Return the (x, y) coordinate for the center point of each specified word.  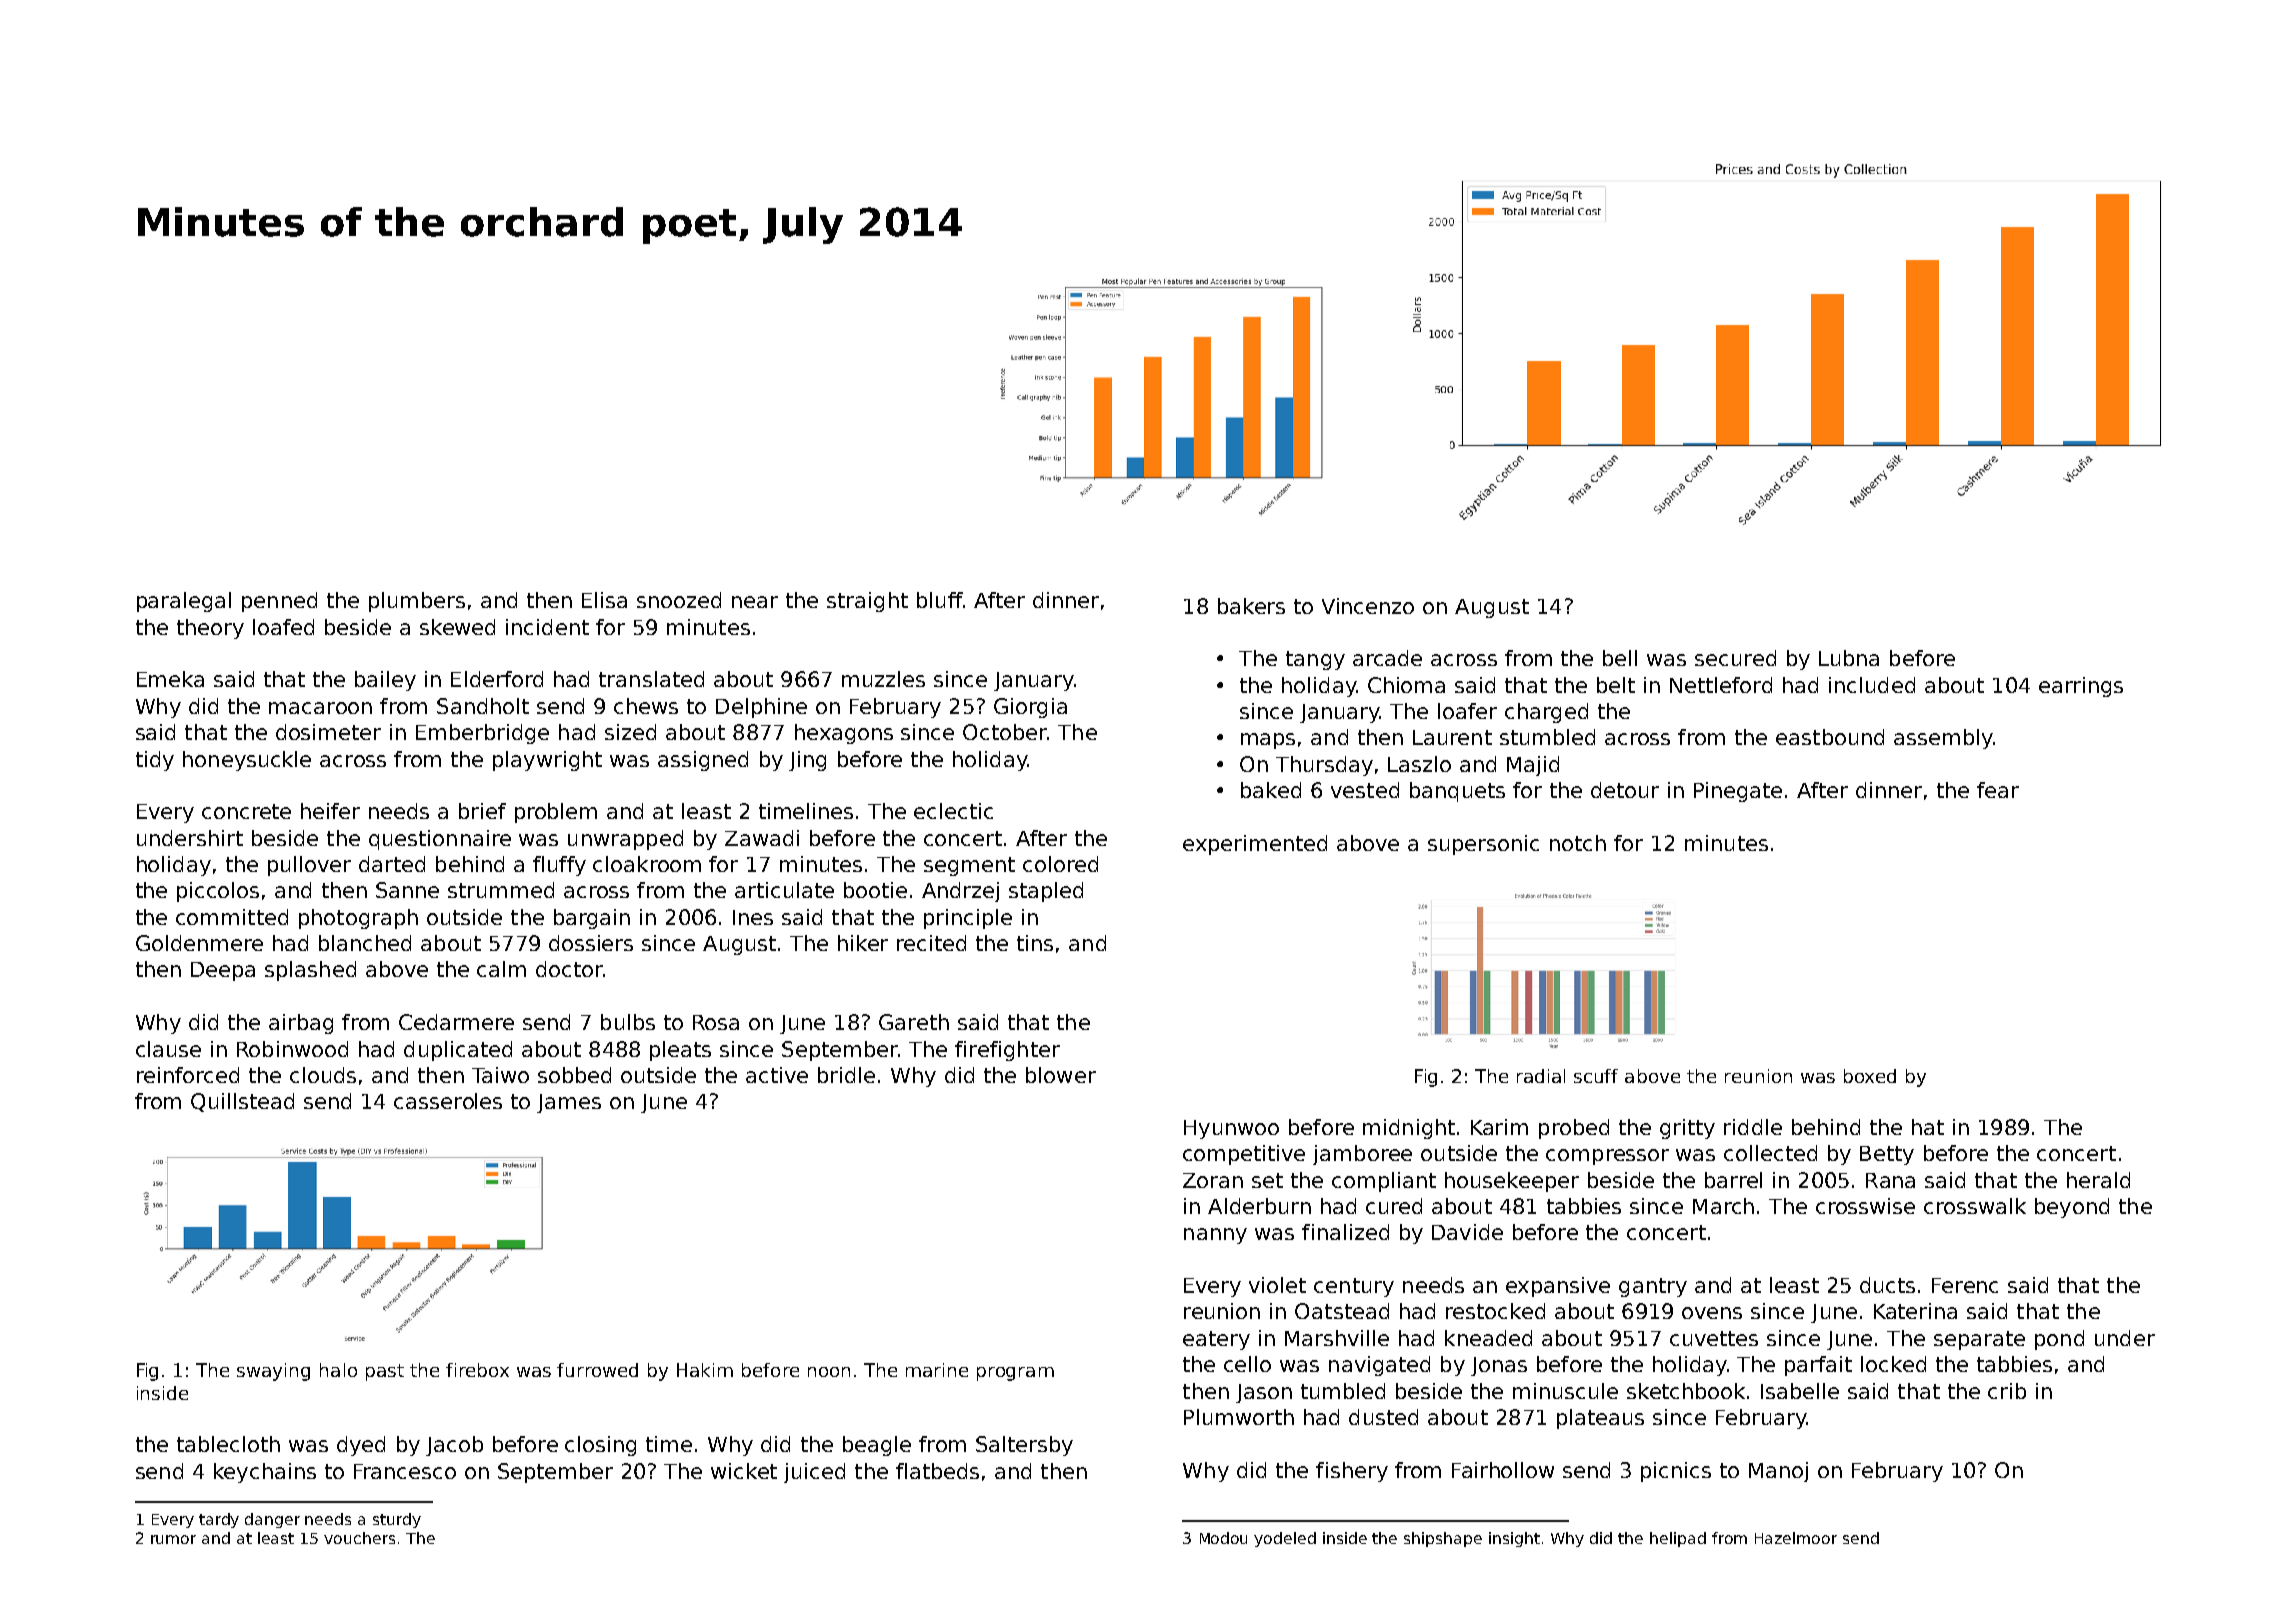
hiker (863, 943)
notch (1578, 843)
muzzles (883, 679)
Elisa (604, 600)
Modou (1223, 1538)
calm (501, 969)
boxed (1870, 1076)
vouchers (359, 1538)
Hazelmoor (1796, 1538)
